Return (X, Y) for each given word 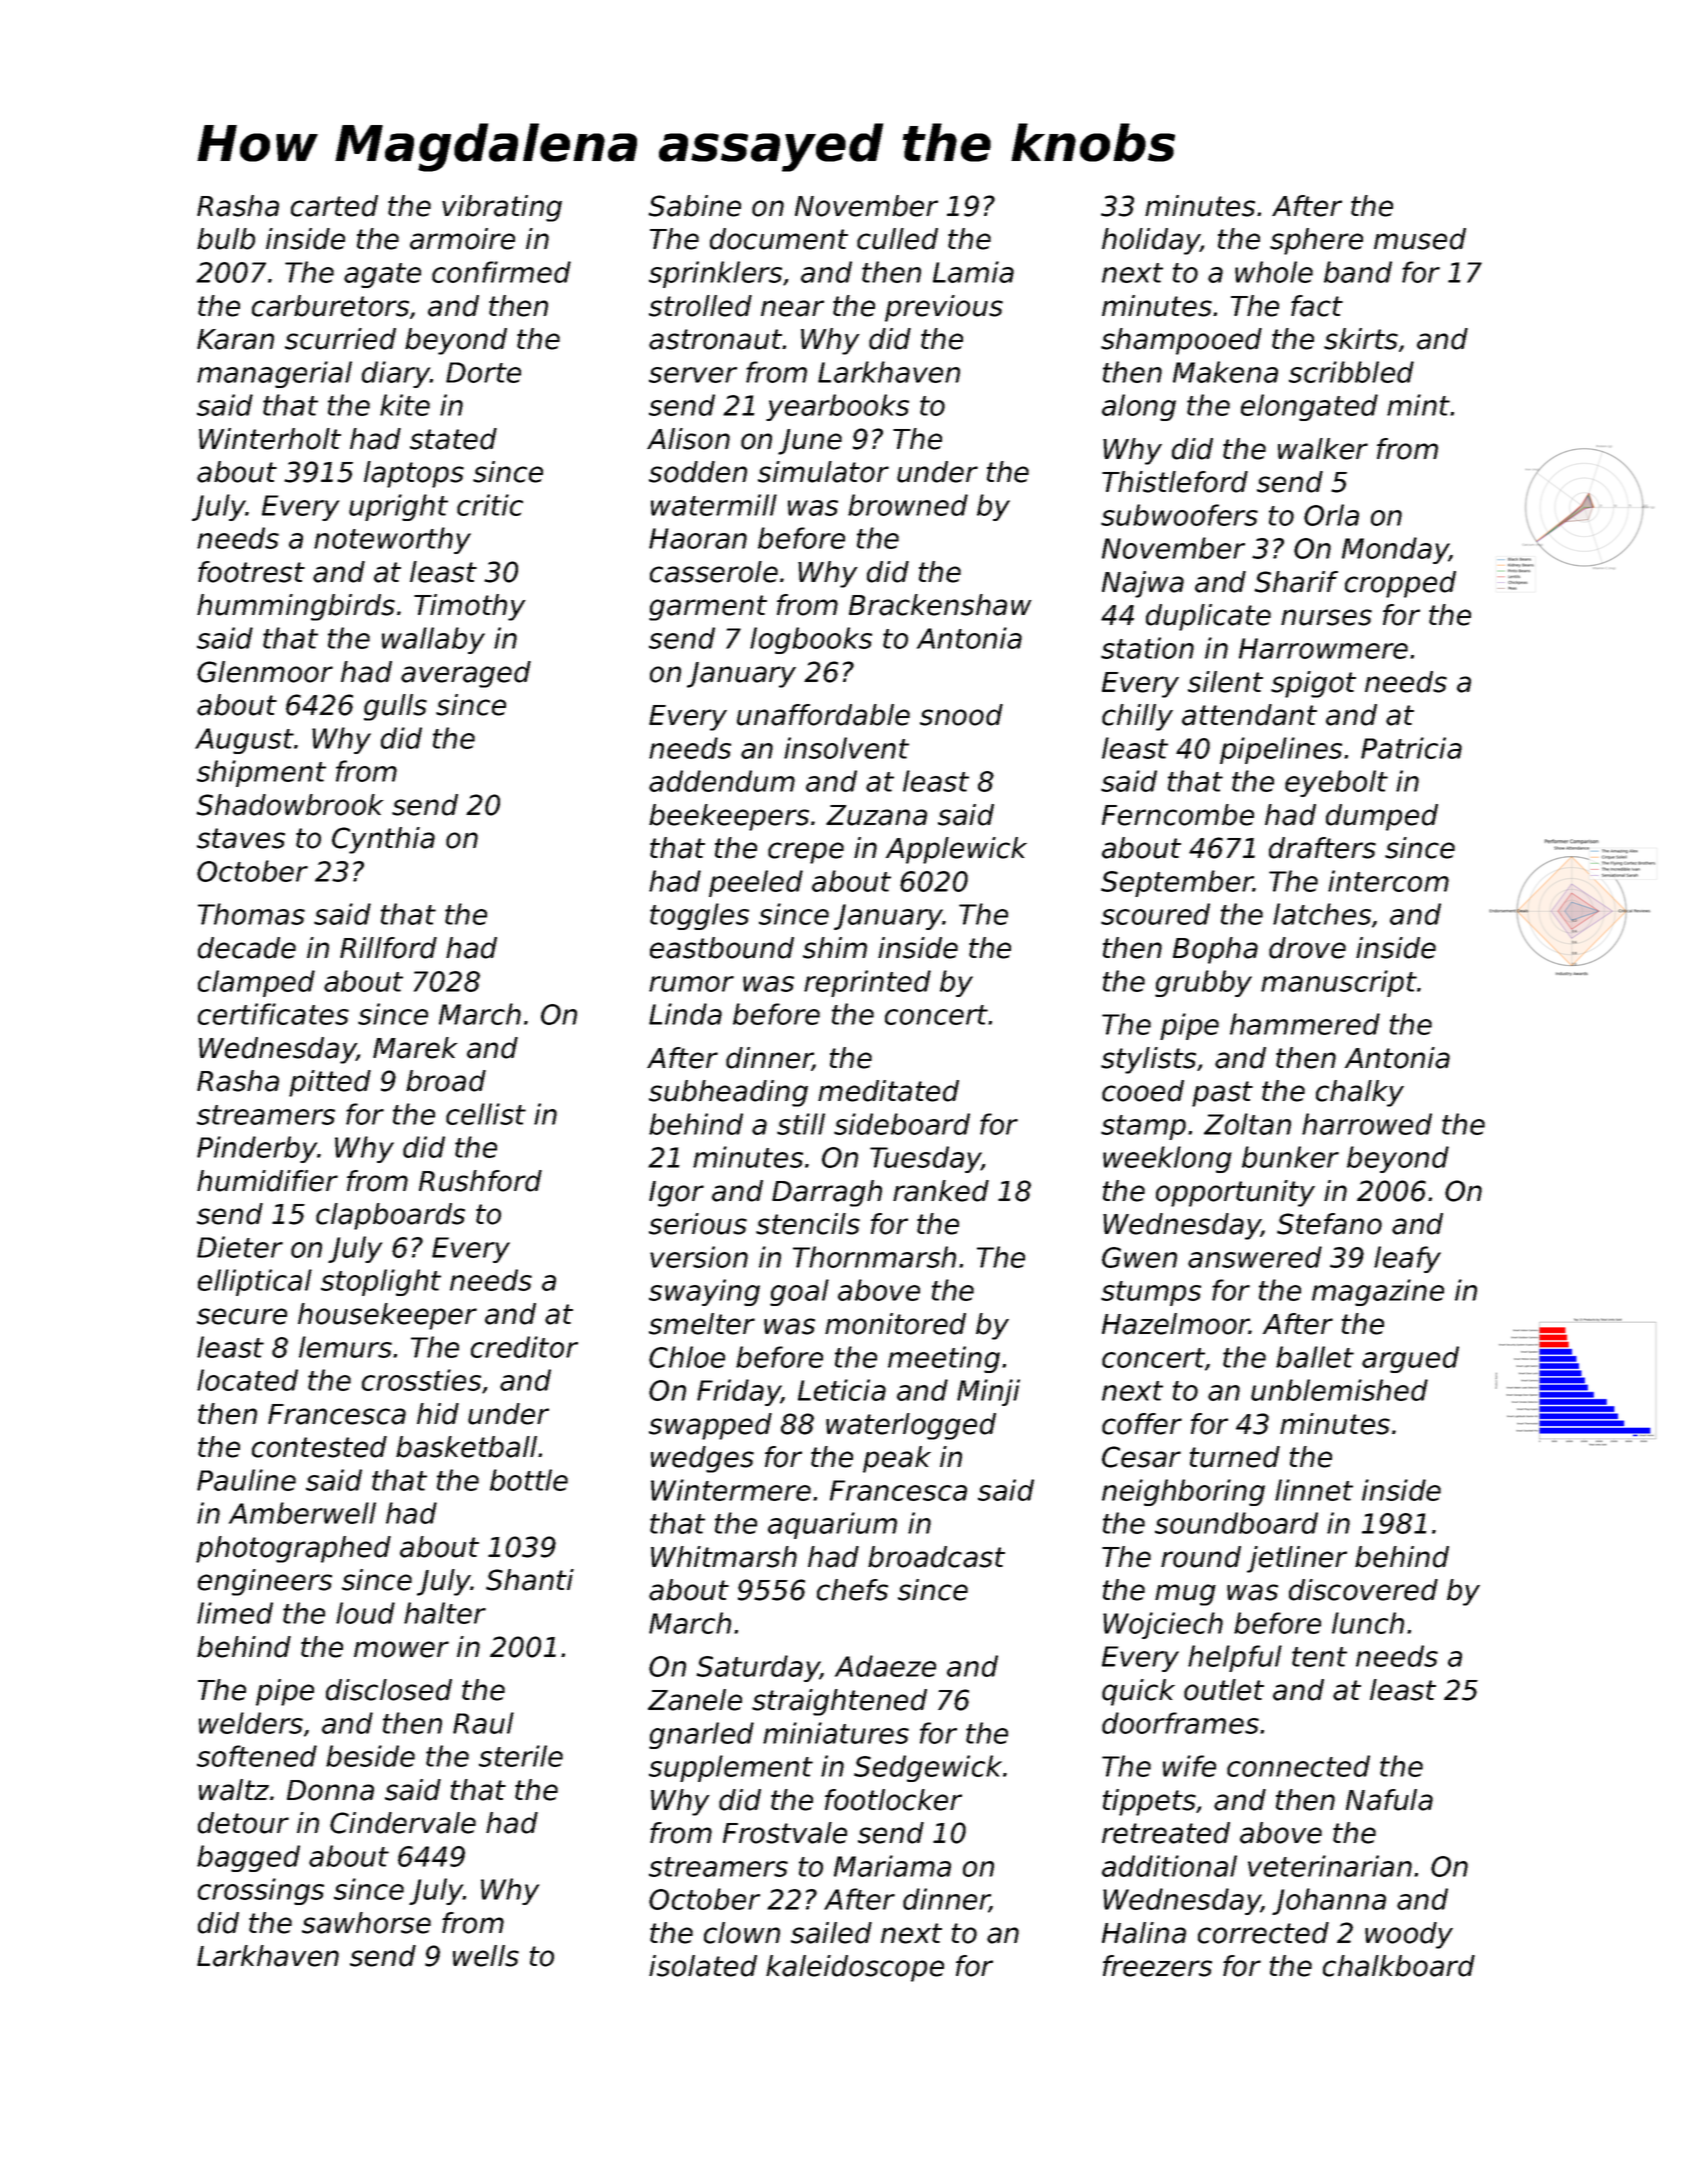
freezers (1157, 1966)
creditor (524, 1347)
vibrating (502, 208)
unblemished (1339, 1390)
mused (1420, 239)
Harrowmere (1323, 648)
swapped (710, 1426)
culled (897, 239)
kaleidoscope (855, 1968)
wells (486, 1956)
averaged (466, 674)
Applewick (956, 850)
